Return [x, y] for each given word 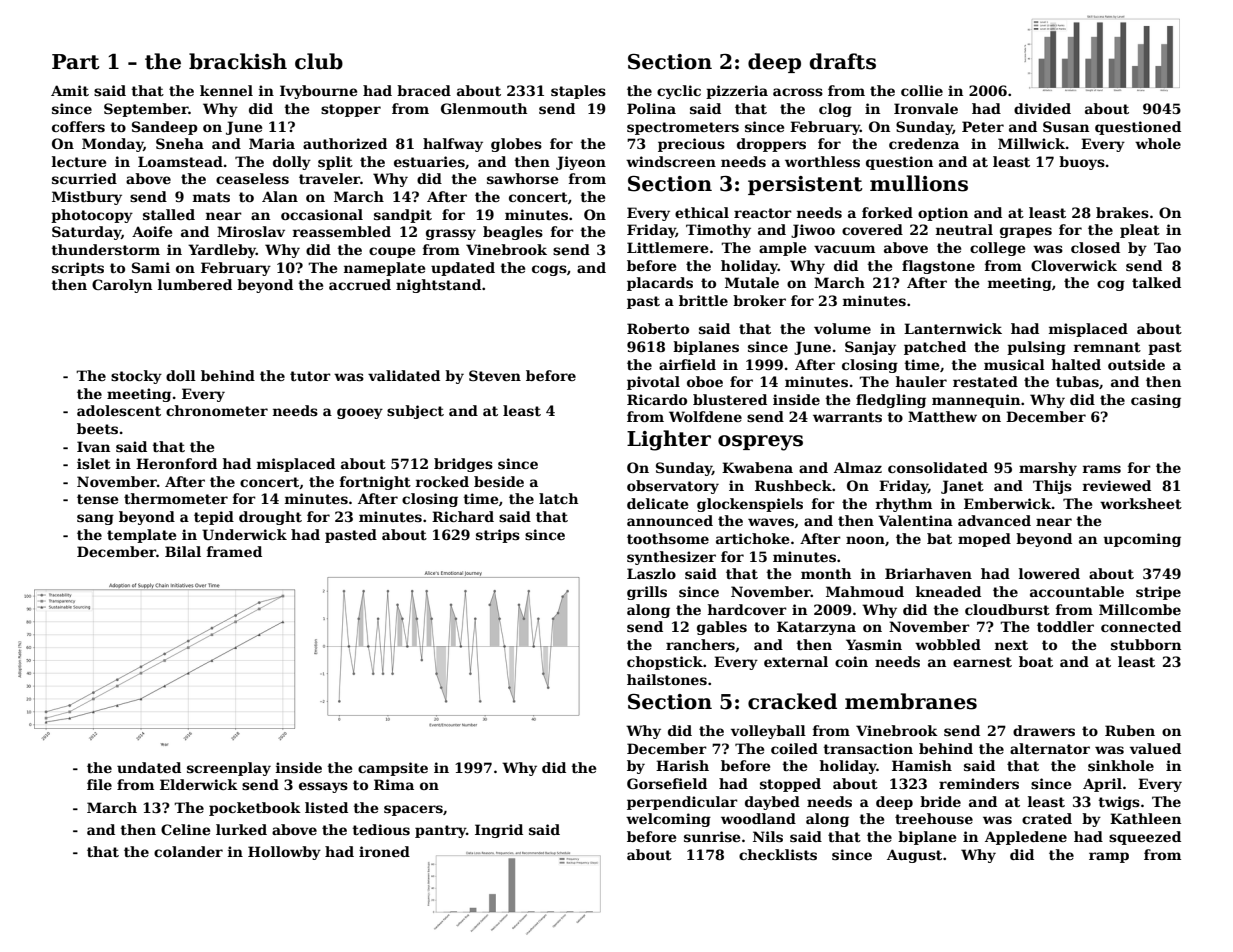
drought [270, 518]
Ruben [1130, 730]
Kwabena [757, 467]
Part [76, 62]
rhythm [904, 505]
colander [188, 851]
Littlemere [667, 247]
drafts [843, 61]
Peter [983, 126]
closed [1095, 247]
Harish [682, 765]
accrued [360, 284]
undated [149, 767]
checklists [778, 854]
